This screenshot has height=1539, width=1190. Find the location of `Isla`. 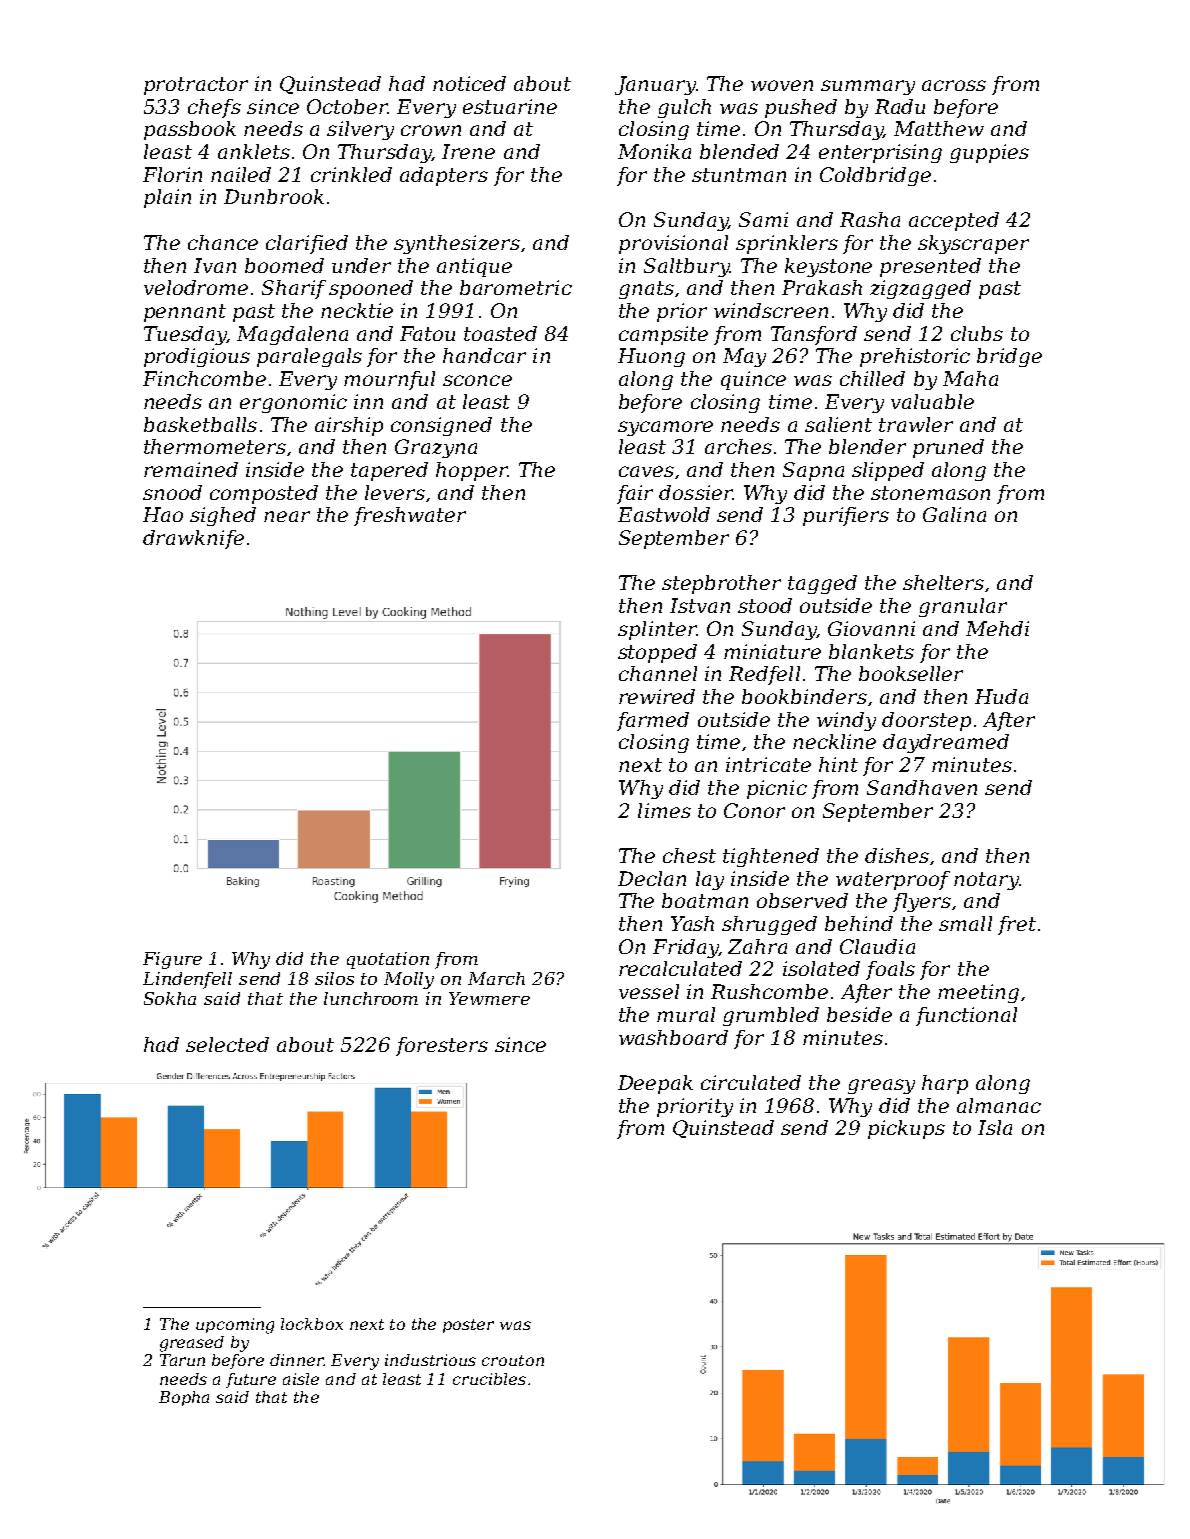

Isla is located at coordinates (995, 1127).
